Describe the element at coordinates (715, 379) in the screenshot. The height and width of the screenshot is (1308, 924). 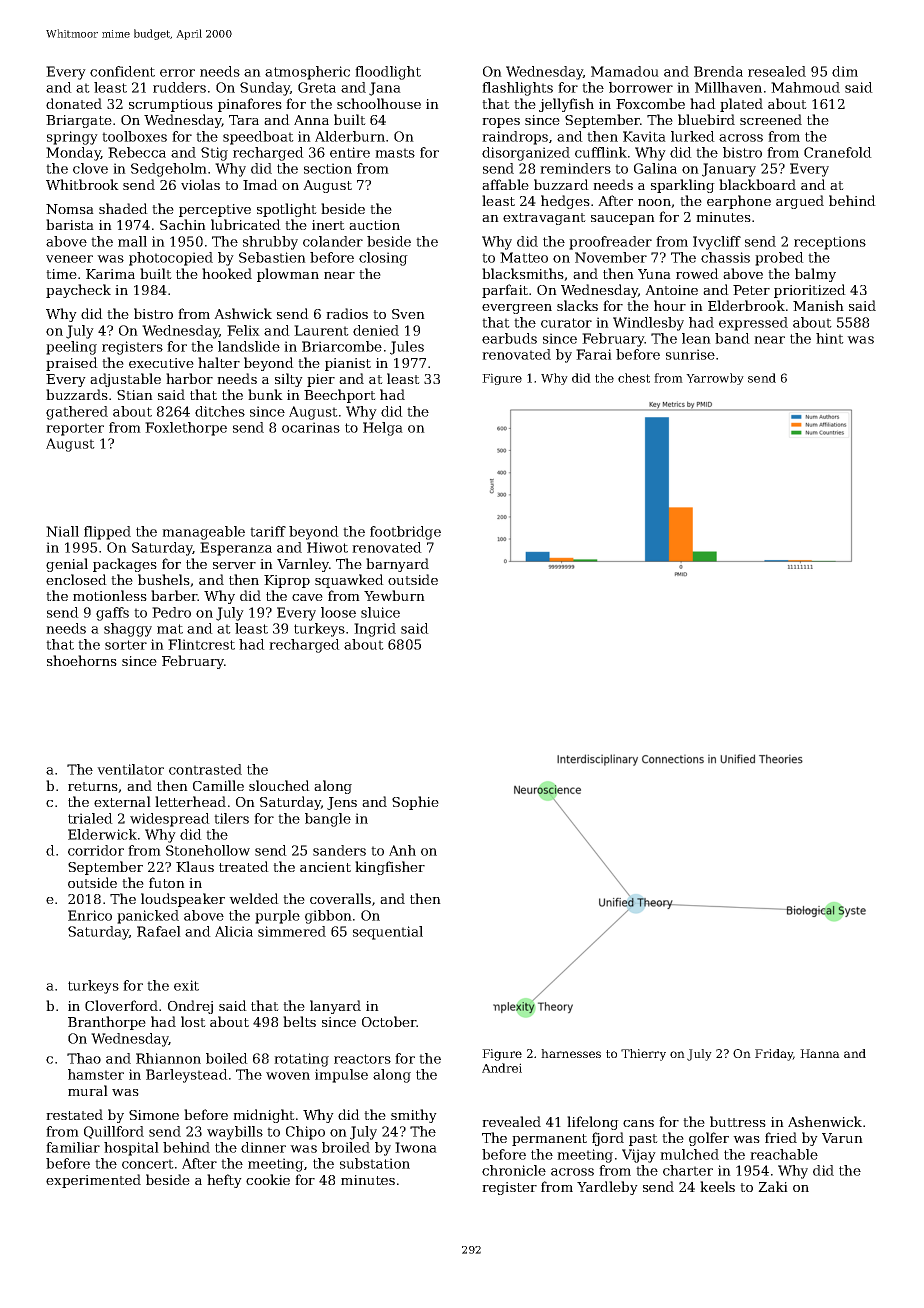
I see `Yarrowby` at that location.
